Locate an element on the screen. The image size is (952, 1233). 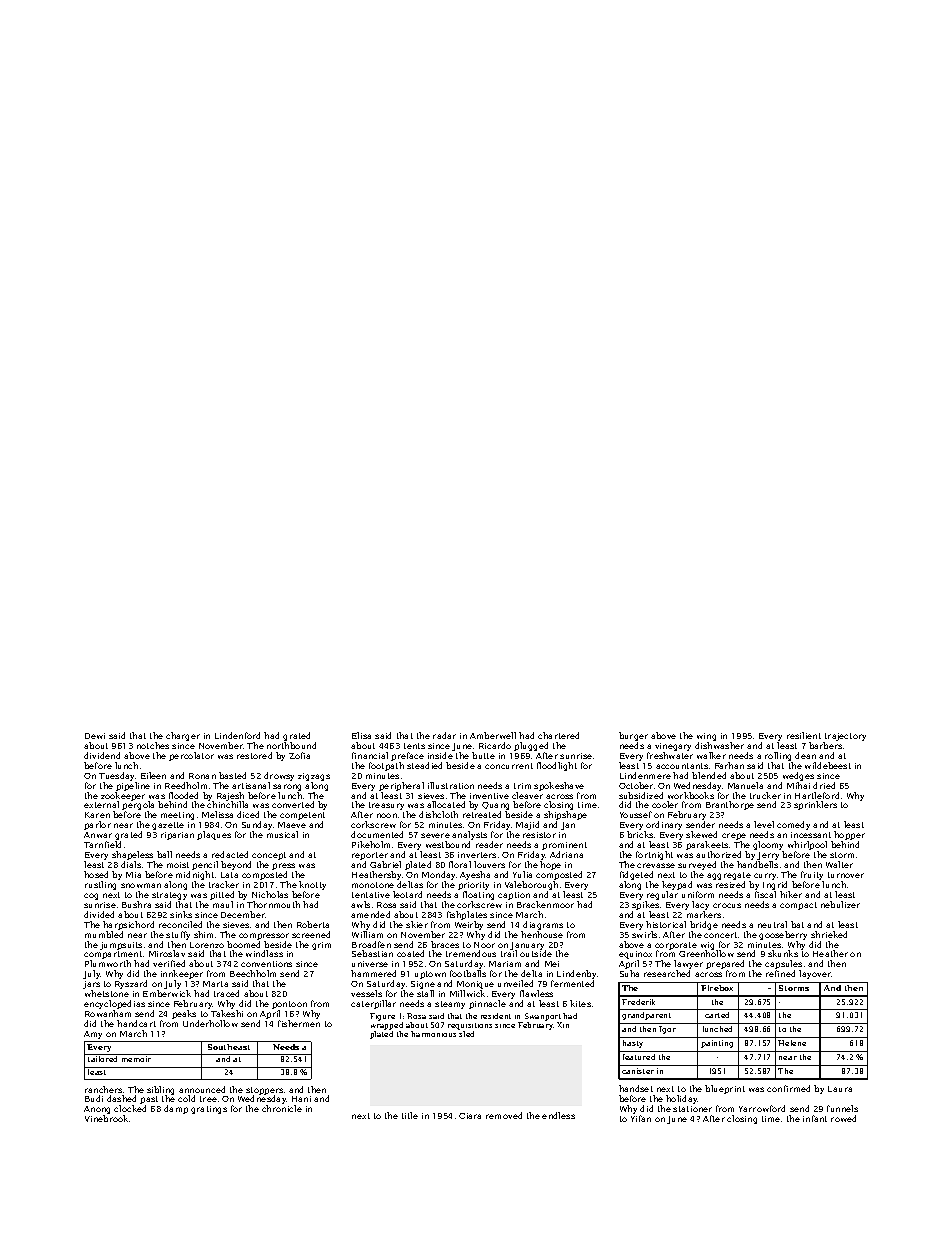
Thornmouth is located at coordinates (273, 904).
